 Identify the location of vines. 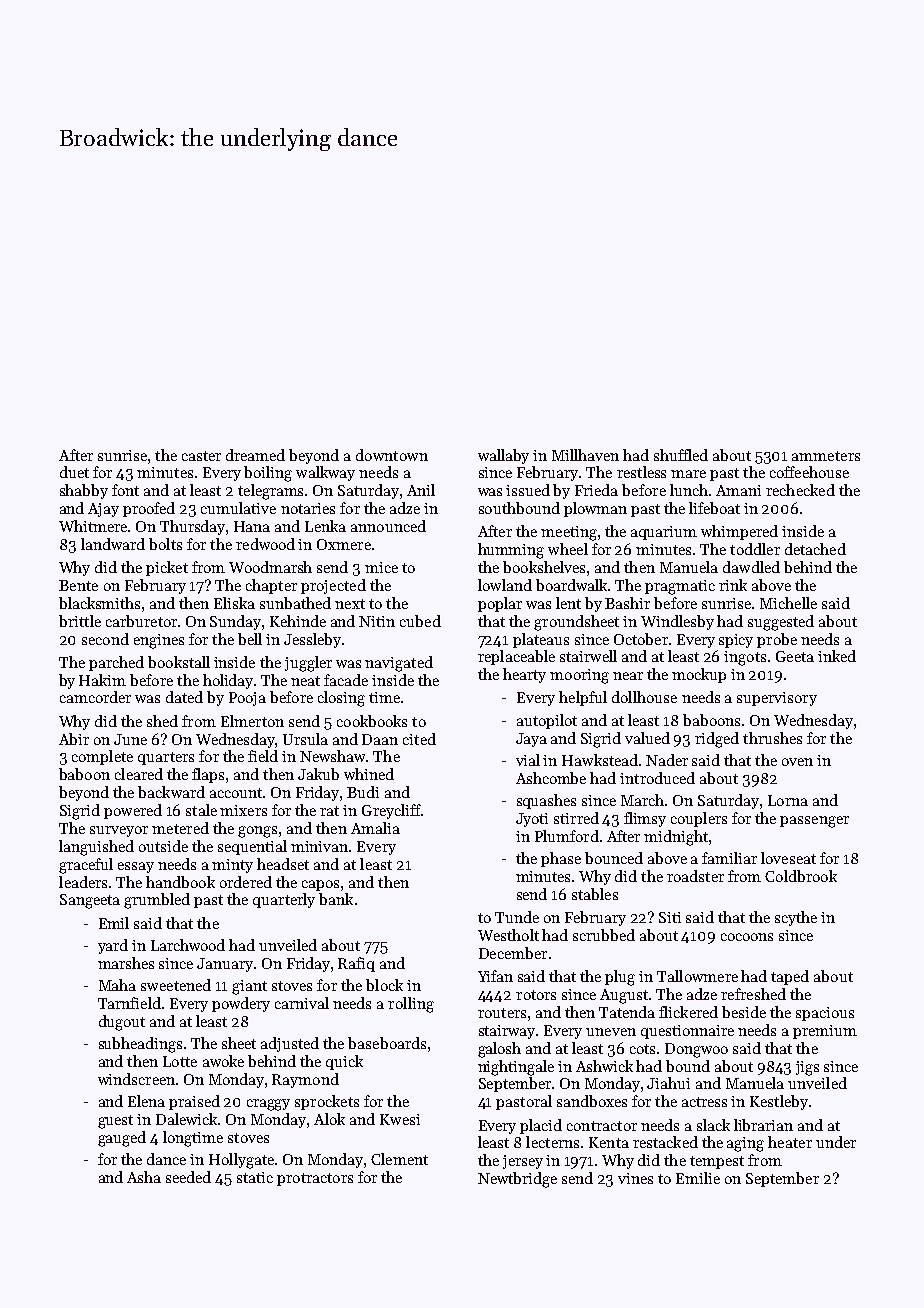
(635, 1178).
